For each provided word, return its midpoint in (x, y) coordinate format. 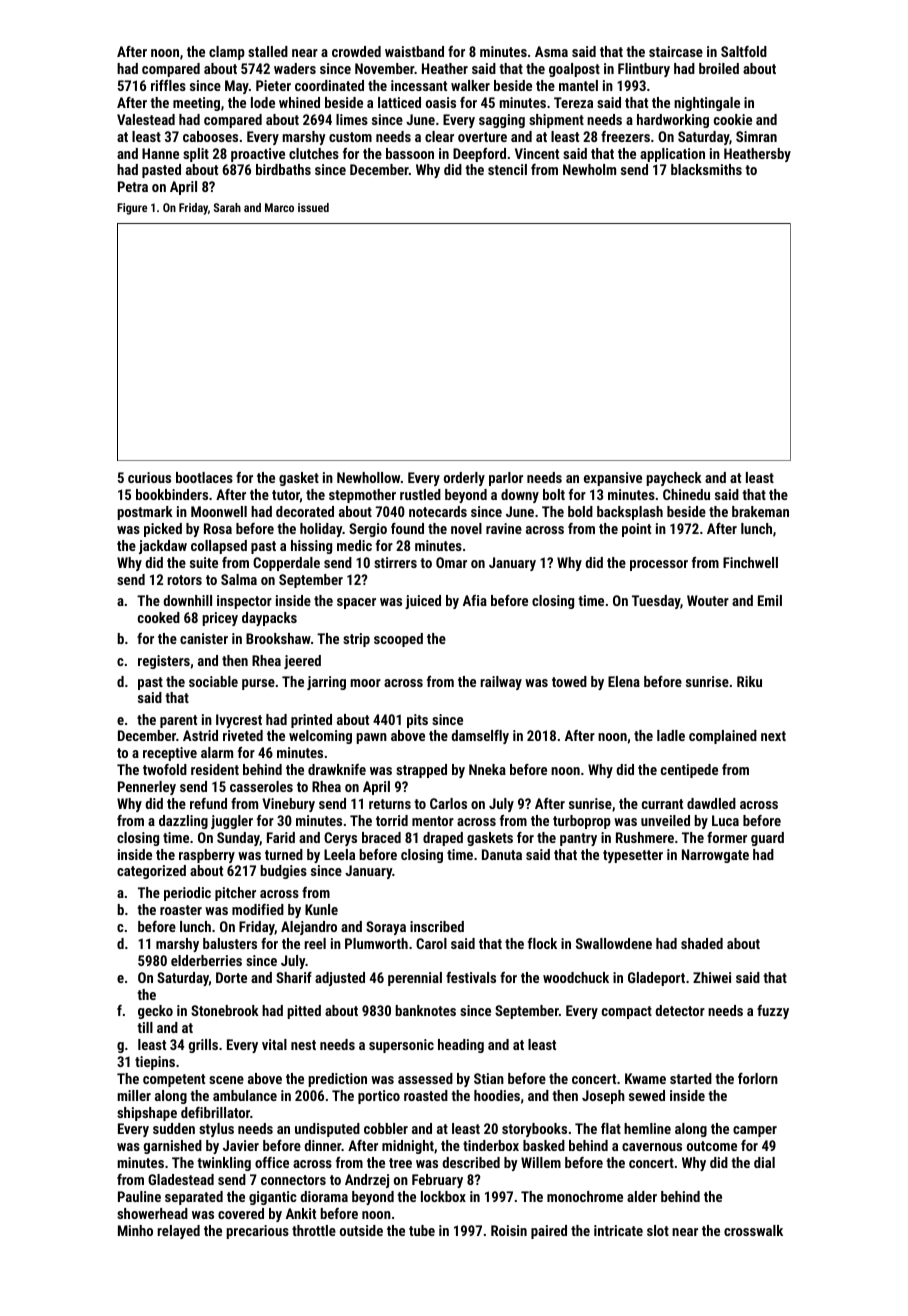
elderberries (206, 960)
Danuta (502, 854)
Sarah (227, 207)
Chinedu (686, 494)
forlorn (758, 1078)
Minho (135, 1230)
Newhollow (368, 477)
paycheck (674, 479)
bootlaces (204, 477)
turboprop (582, 822)
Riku (749, 681)
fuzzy (773, 1012)
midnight (408, 1147)
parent (178, 721)
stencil (507, 169)
